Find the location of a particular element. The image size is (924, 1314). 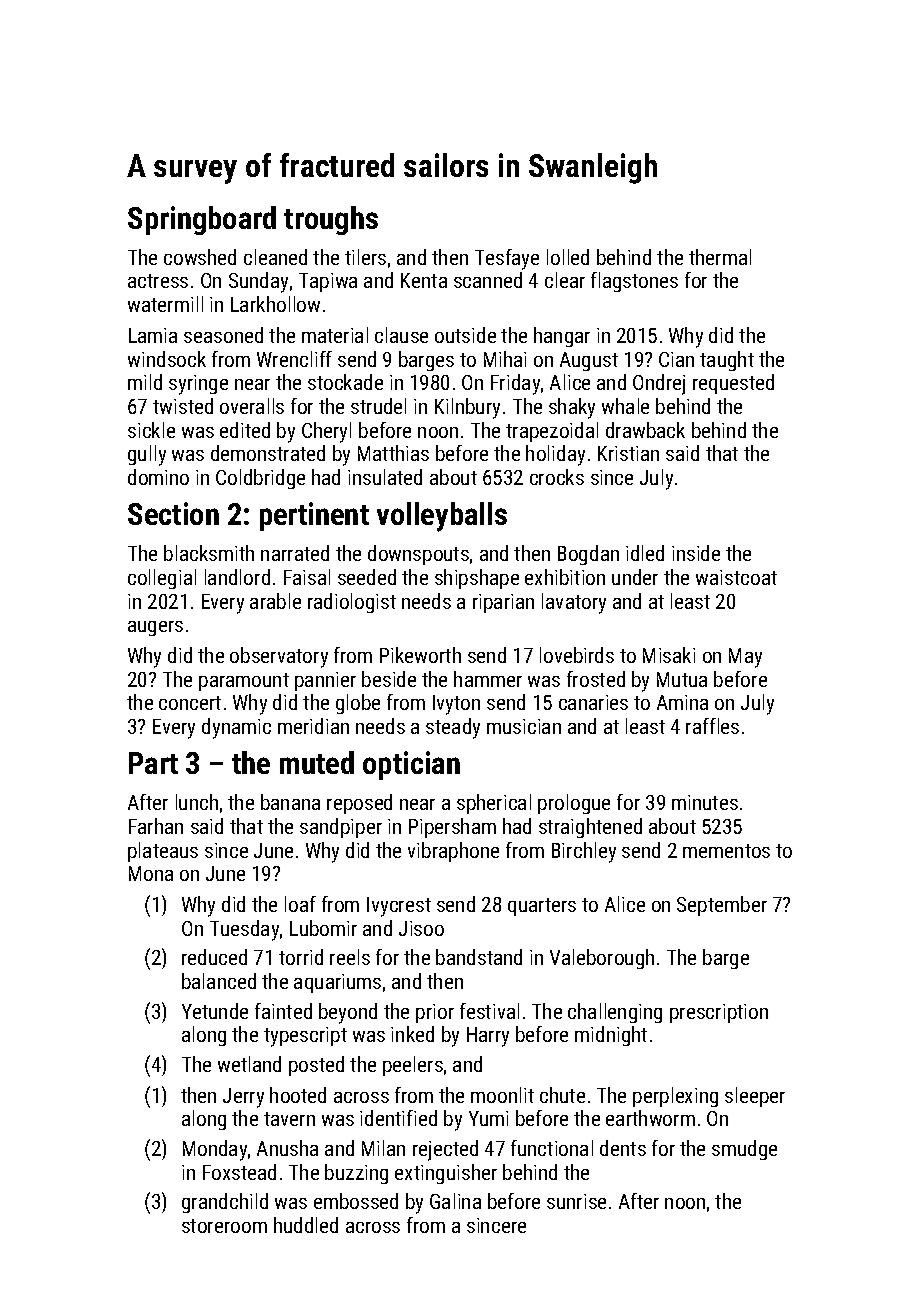

requested is located at coordinates (733, 384).
